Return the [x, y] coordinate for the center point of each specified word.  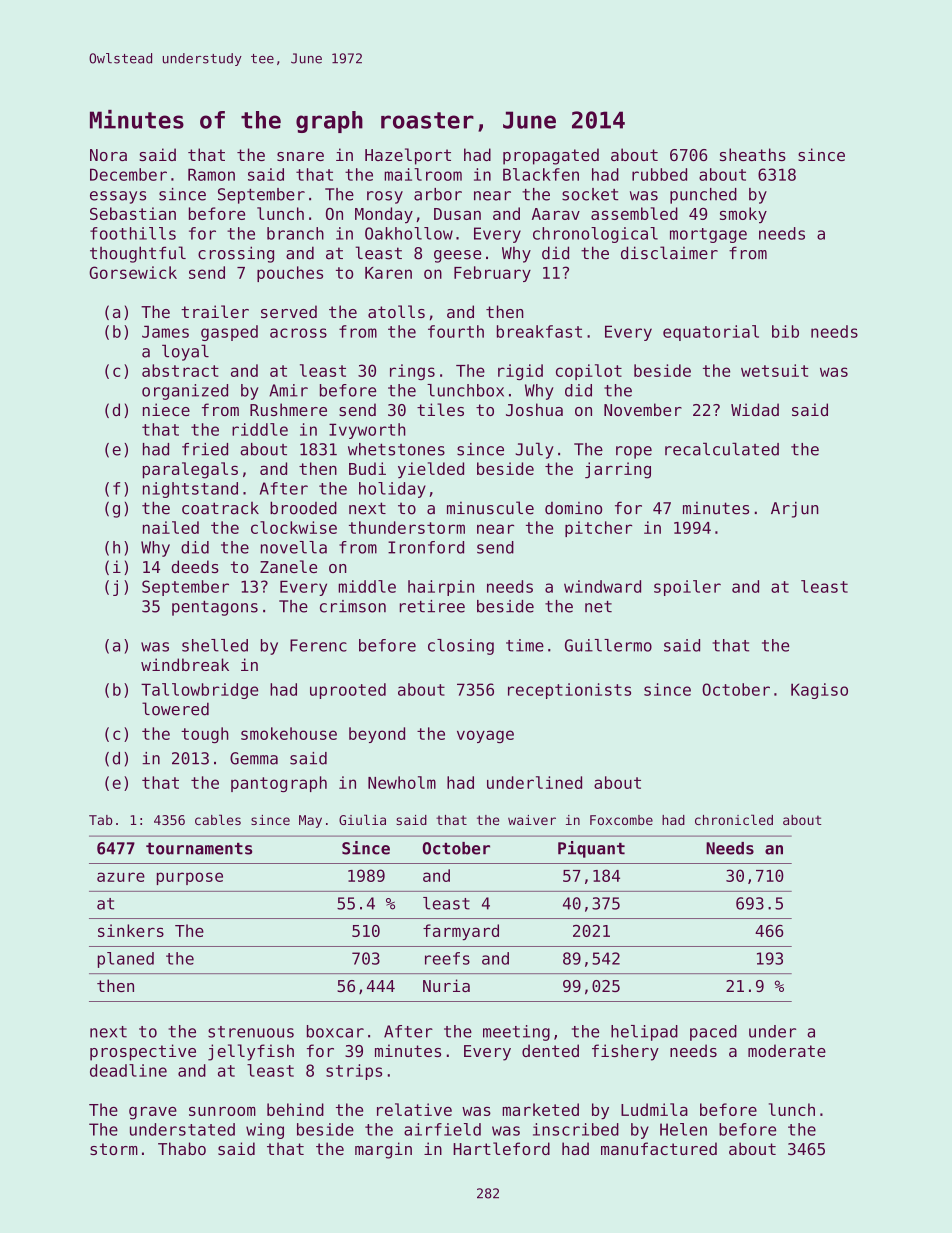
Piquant [591, 849]
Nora [108, 155]
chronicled [734, 819]
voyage [485, 736]
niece [166, 409]
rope [634, 452]
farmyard [461, 932]
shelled [215, 645]
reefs [447, 958]
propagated [551, 156]
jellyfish [251, 1052]
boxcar [335, 1031]
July [534, 450]
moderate [787, 1050]
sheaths [753, 154]
